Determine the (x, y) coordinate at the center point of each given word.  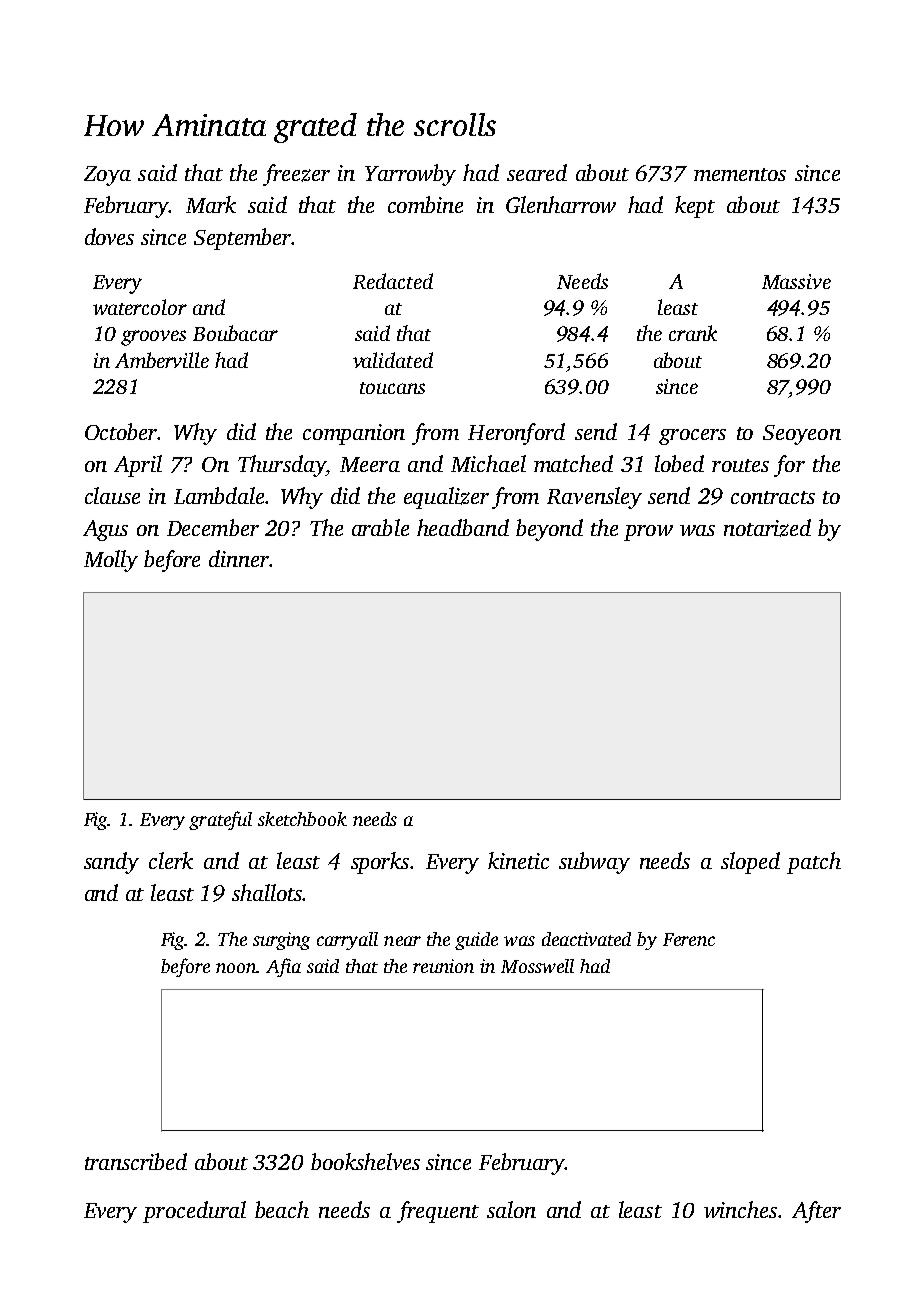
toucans (392, 388)
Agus (105, 530)
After (816, 1212)
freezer (296, 175)
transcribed (136, 1161)
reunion (443, 966)
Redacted (393, 281)
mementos (740, 174)
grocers (692, 437)
